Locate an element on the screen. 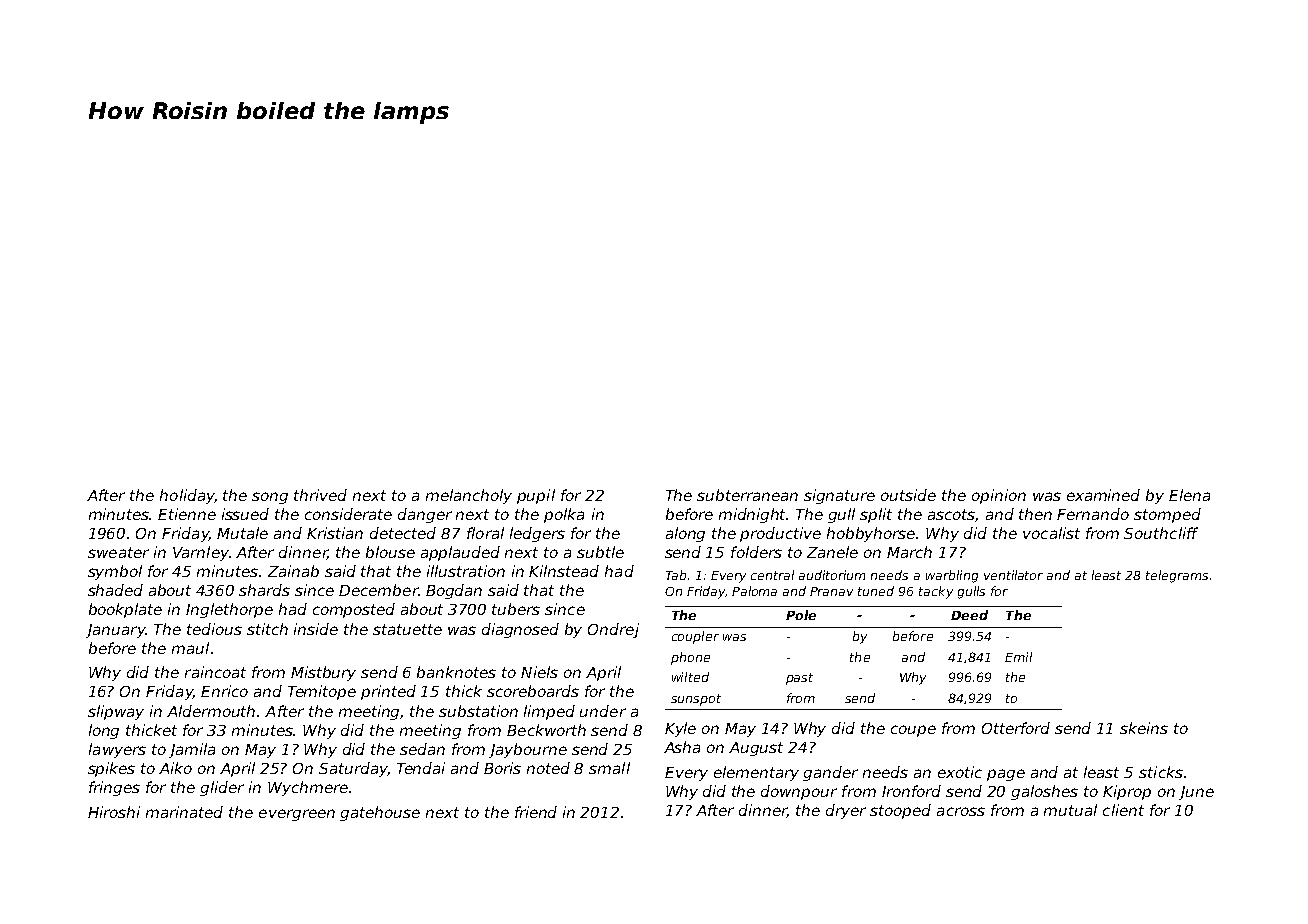 This screenshot has width=1308, height=924. evergreen is located at coordinates (297, 815).
